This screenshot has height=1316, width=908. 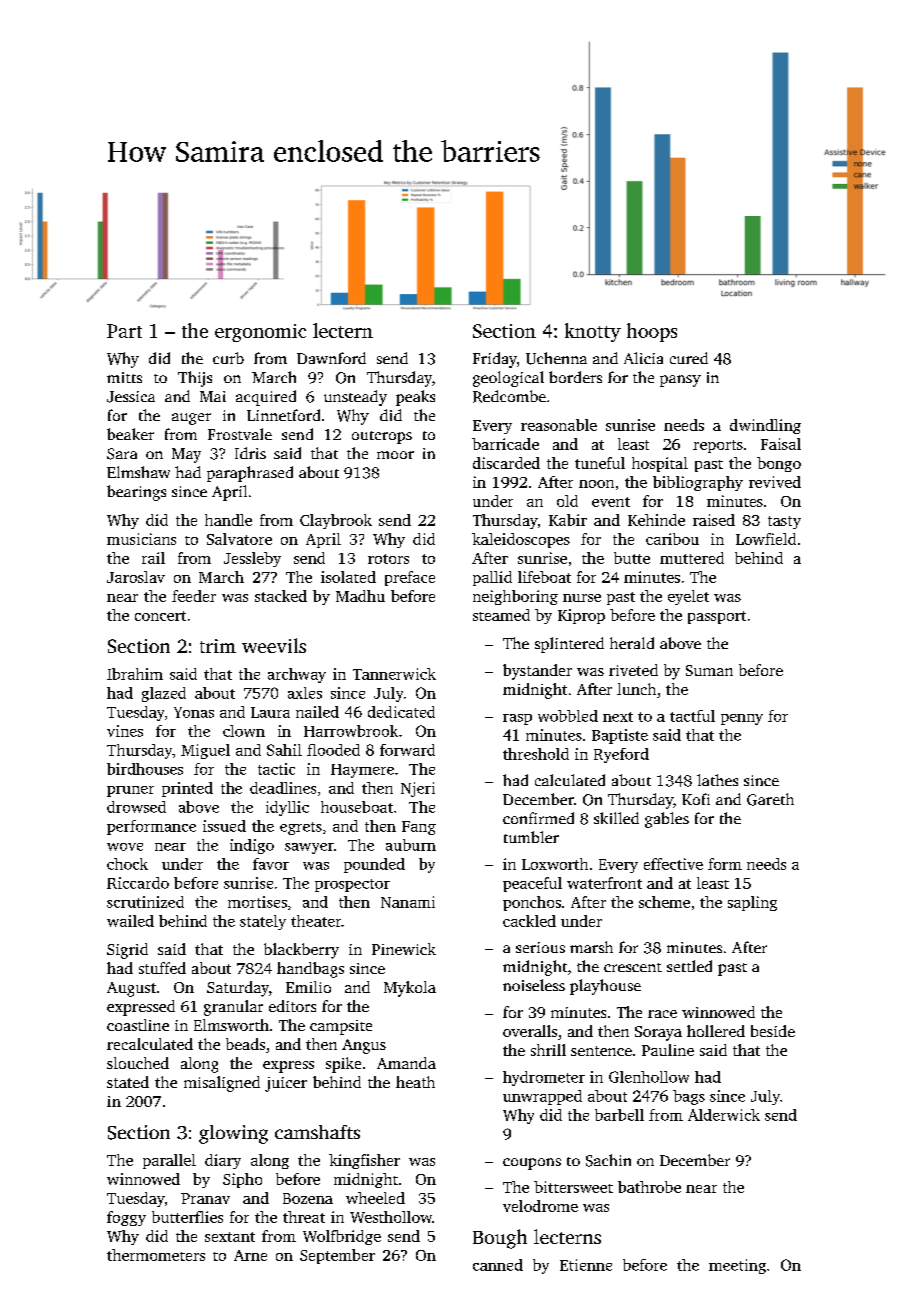 What do you see at coordinates (696, 799) in the screenshot?
I see `Kofi` at bounding box center [696, 799].
